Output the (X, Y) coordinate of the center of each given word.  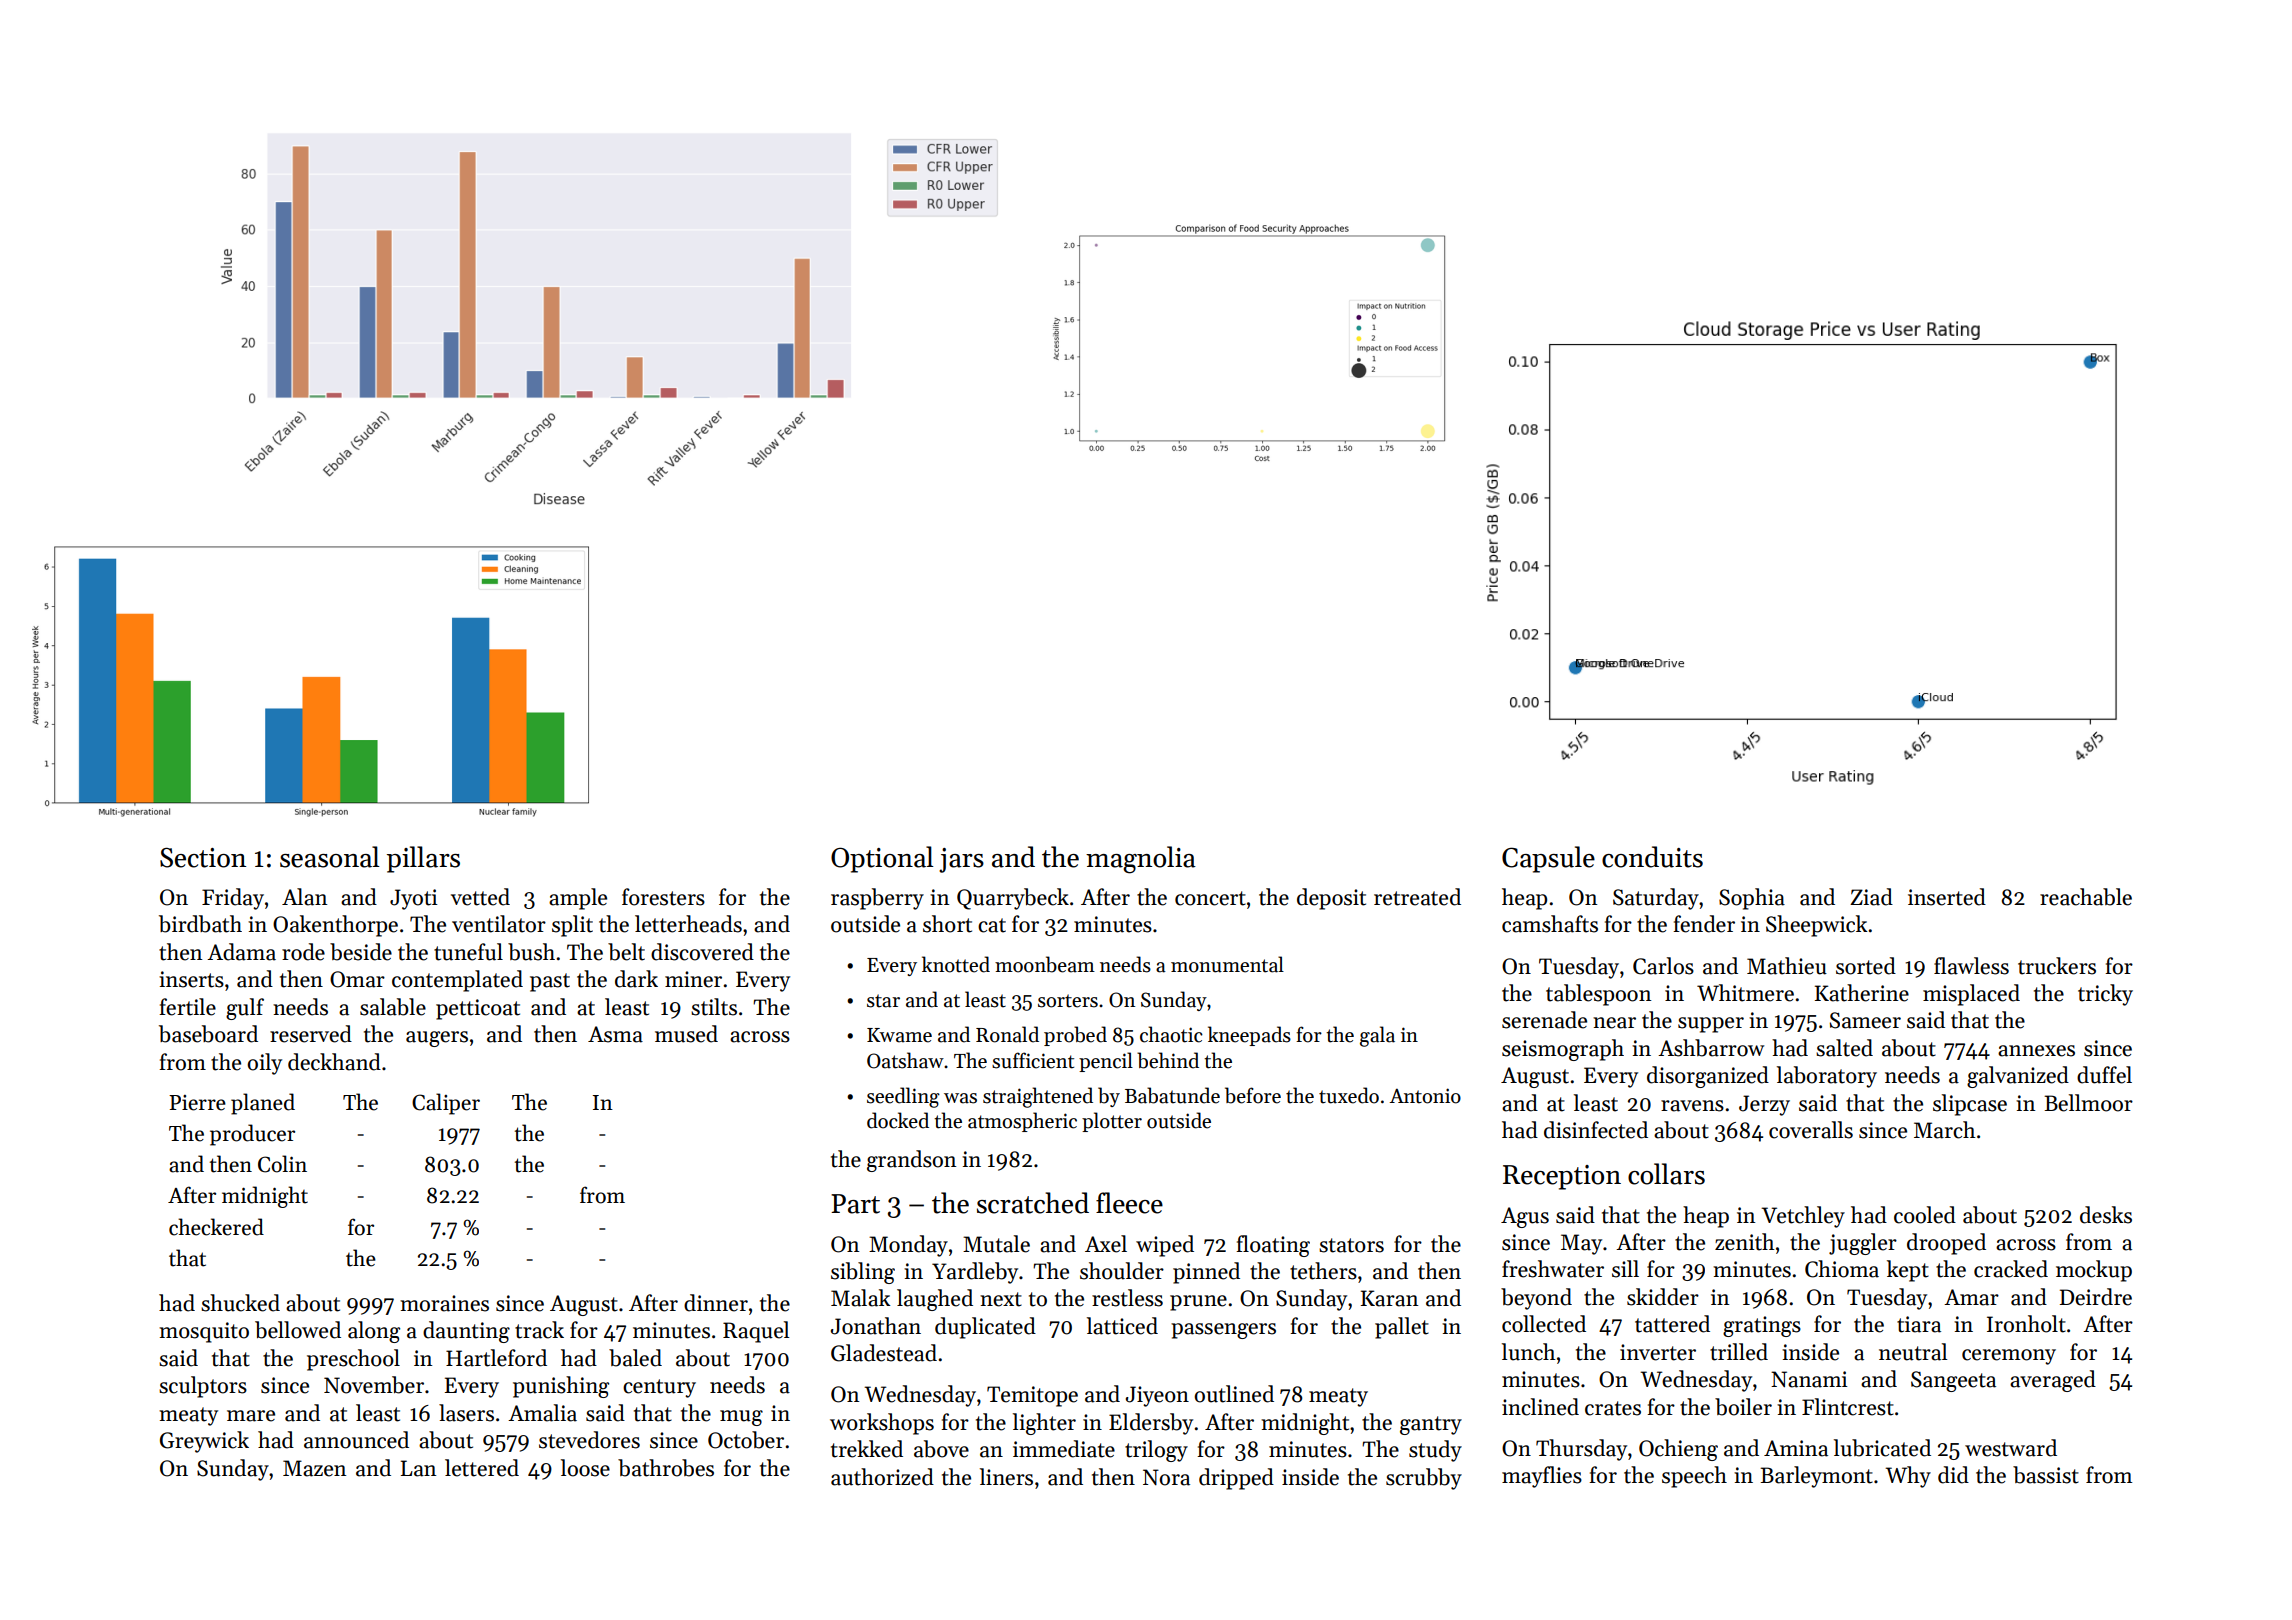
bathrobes (666, 1468)
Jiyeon (1157, 1396)
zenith (1745, 1242)
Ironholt (2026, 1324)
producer (252, 1135)
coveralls (1811, 1130)
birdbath (200, 924)
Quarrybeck (1013, 899)
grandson (911, 1161)
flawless (1971, 966)
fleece (1129, 1203)
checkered (216, 1227)
